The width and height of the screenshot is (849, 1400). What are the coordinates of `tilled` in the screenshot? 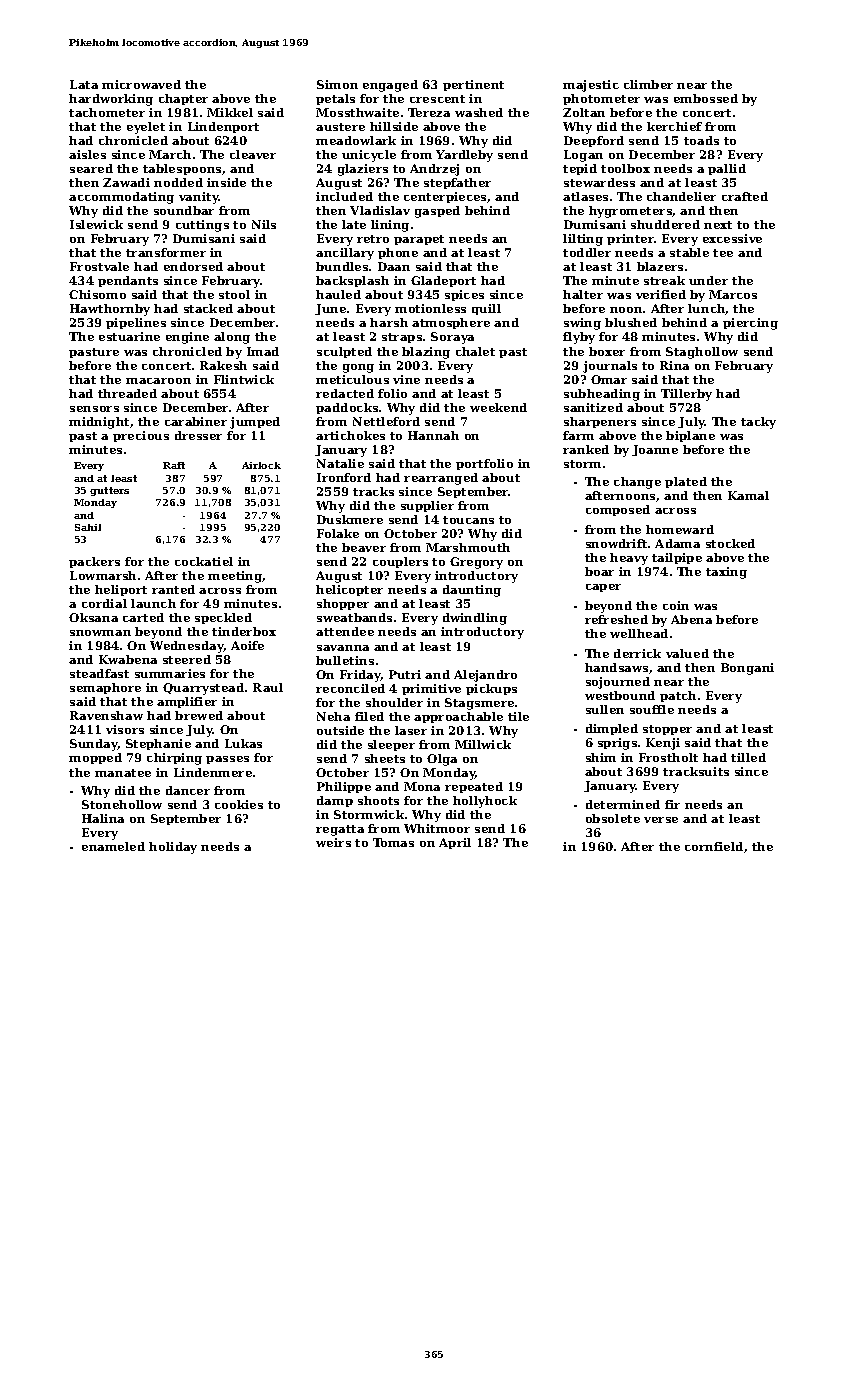 It's located at (748, 757).
